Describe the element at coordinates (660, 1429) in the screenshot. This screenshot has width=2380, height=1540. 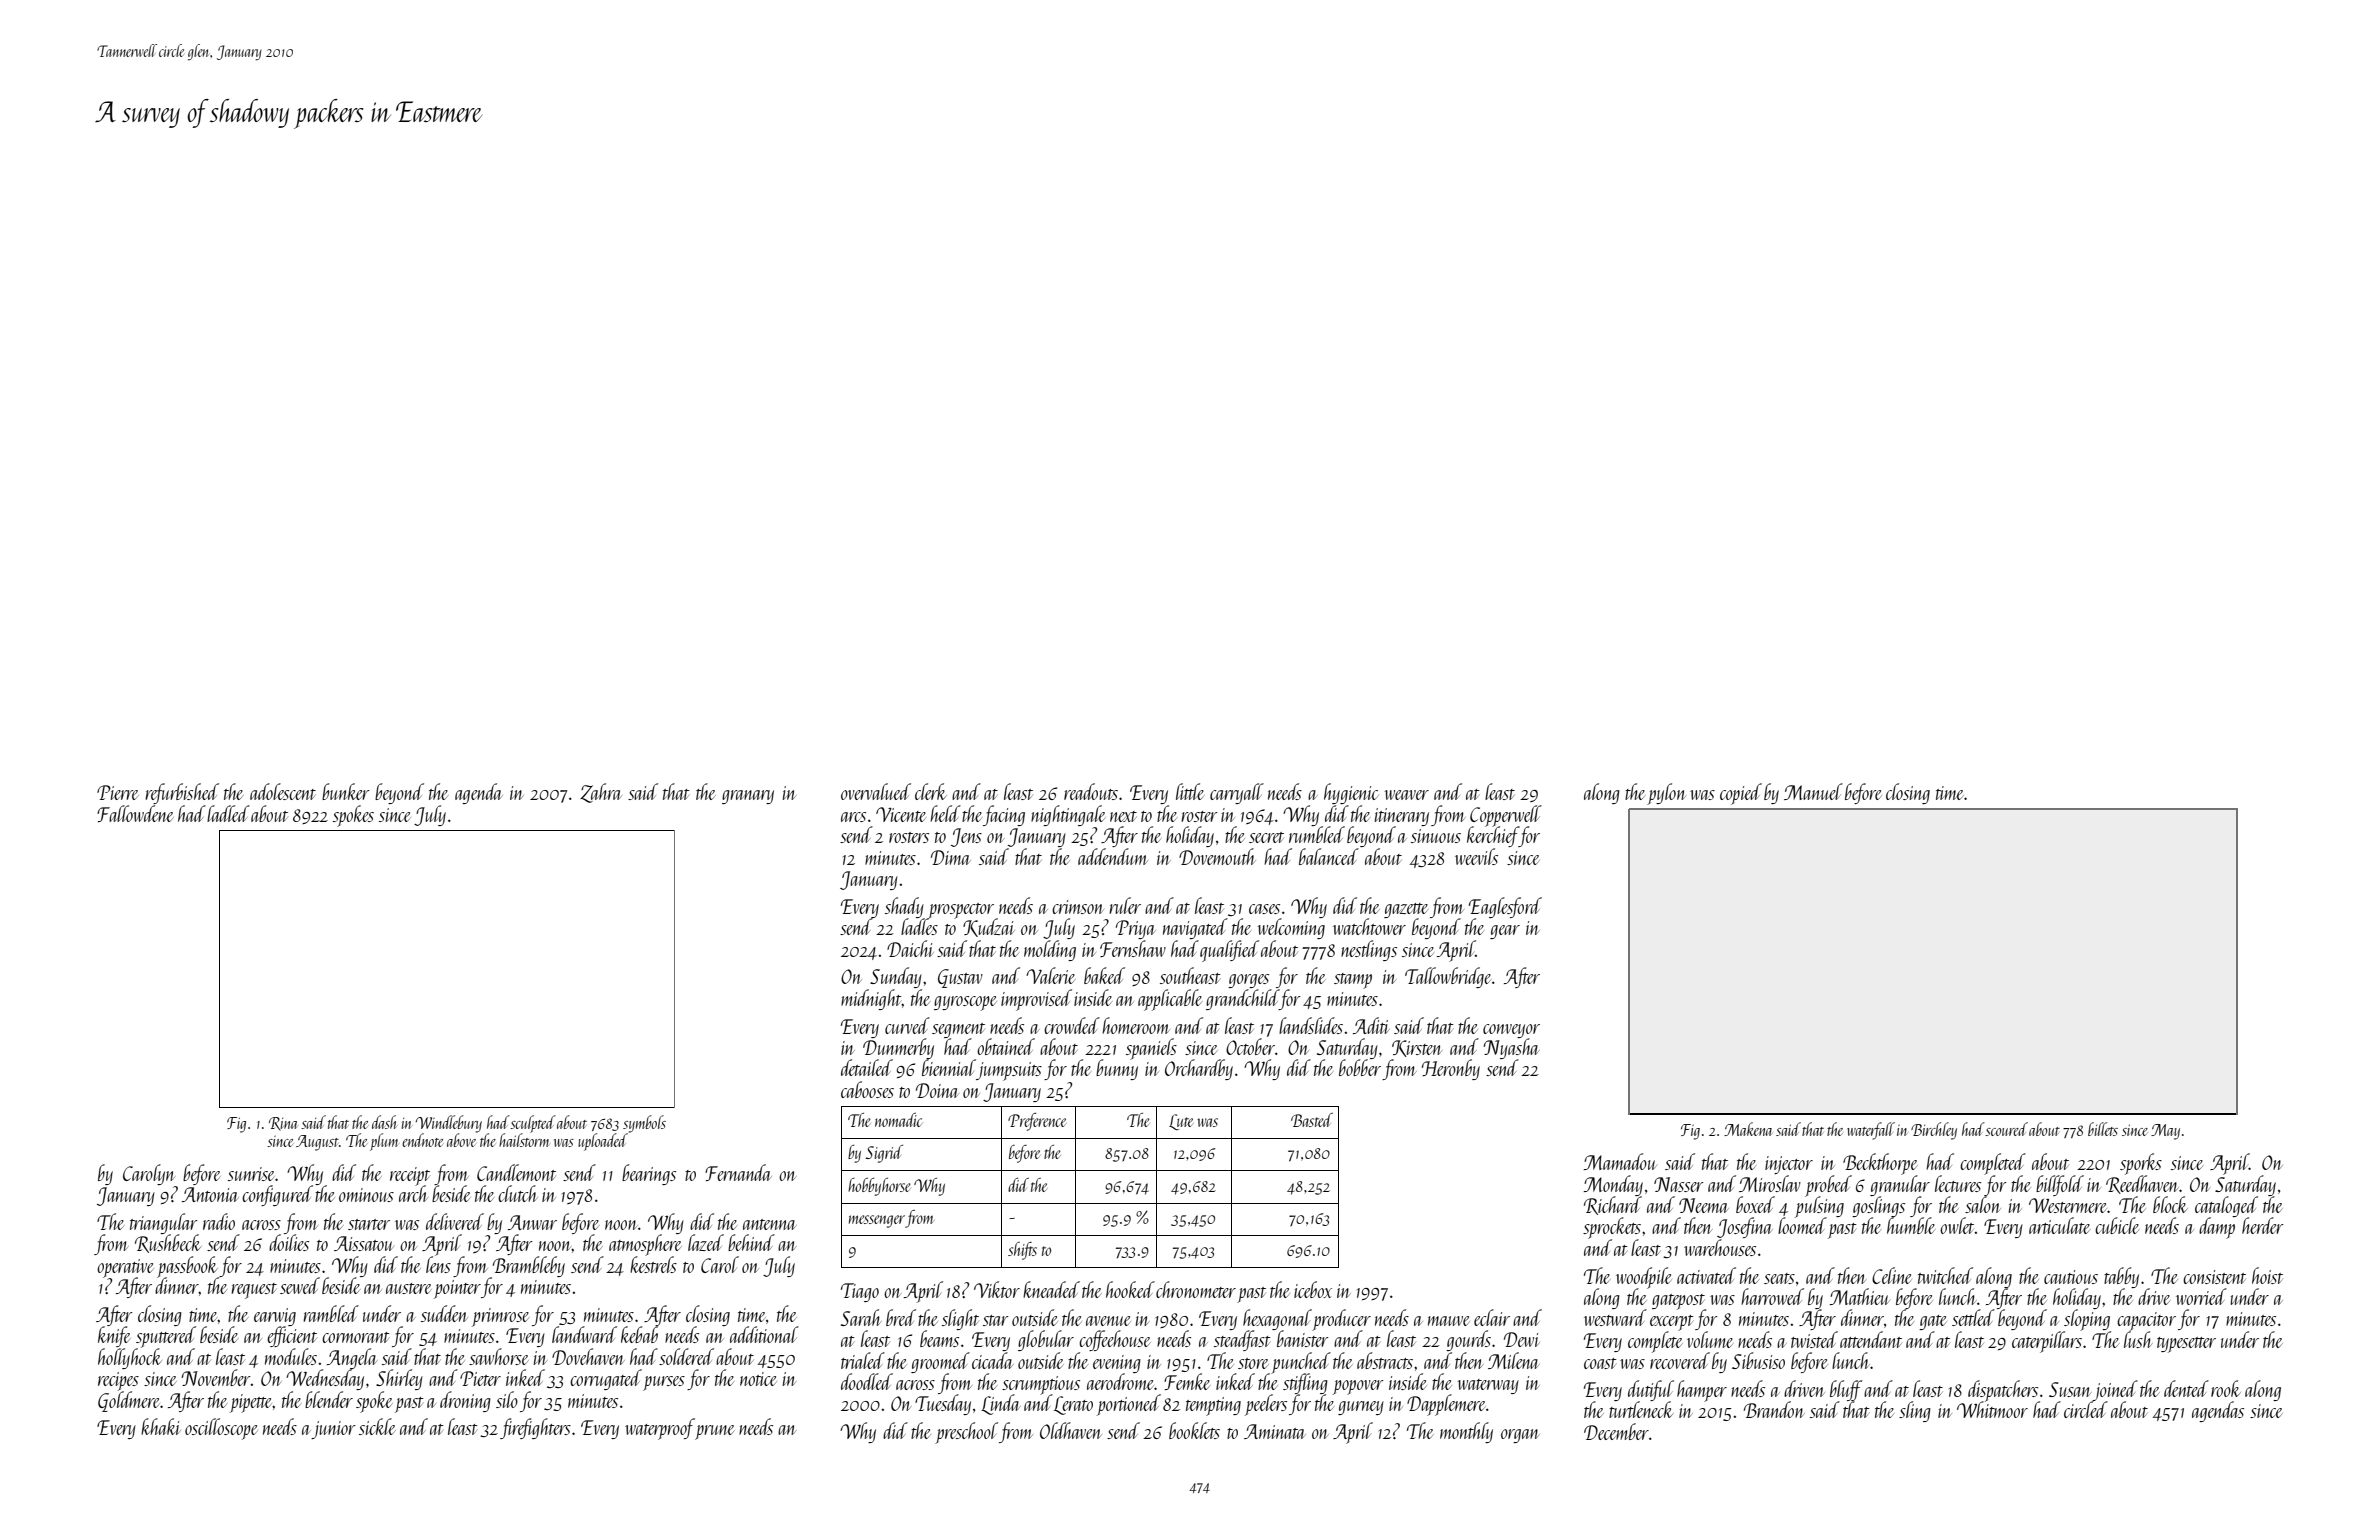
I see `waterproof` at that location.
